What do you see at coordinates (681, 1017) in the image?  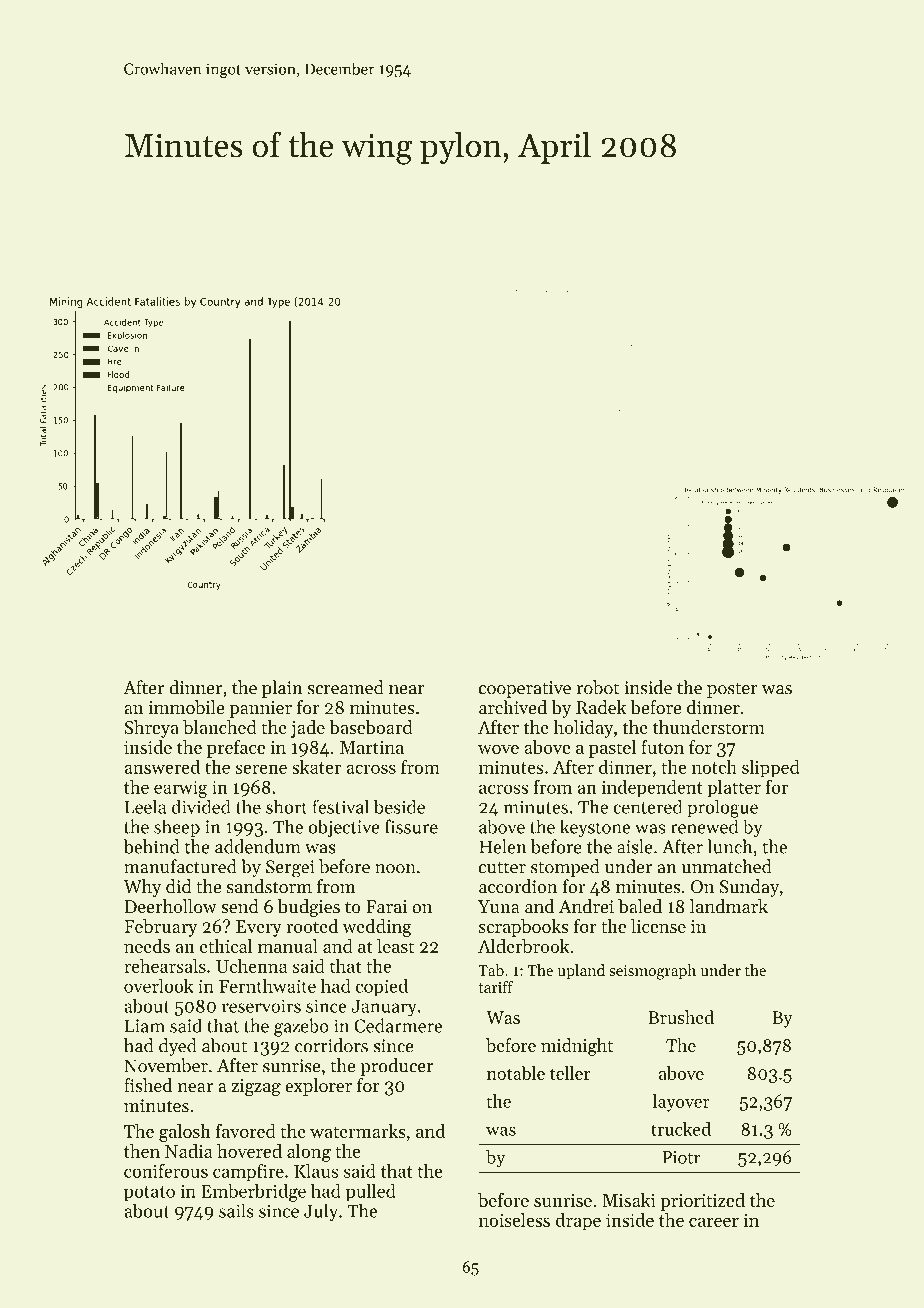 I see `Brushed` at bounding box center [681, 1017].
